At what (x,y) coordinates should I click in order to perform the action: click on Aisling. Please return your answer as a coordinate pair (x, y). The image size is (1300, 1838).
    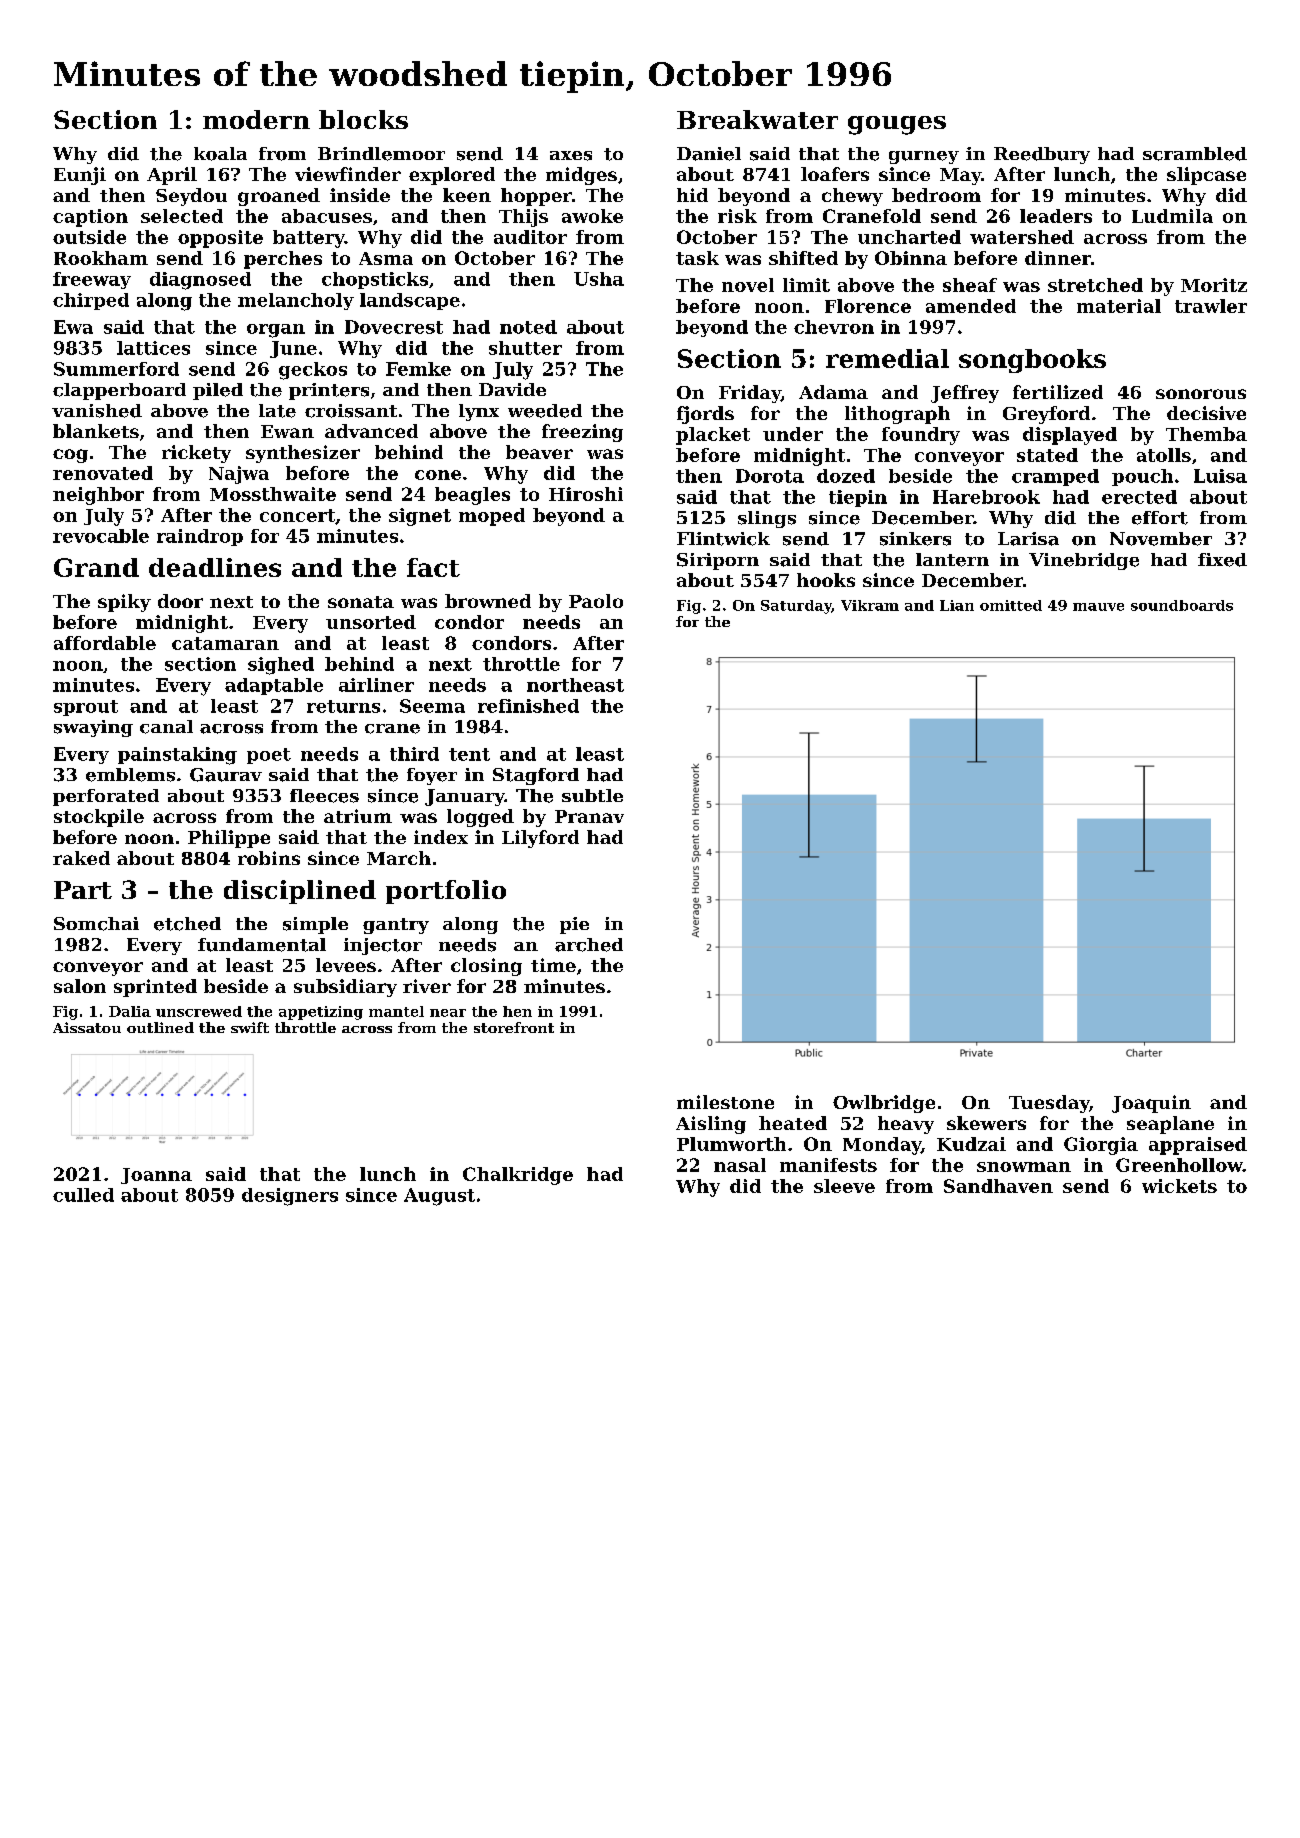
    Looking at the image, I should click on (711, 1125).
